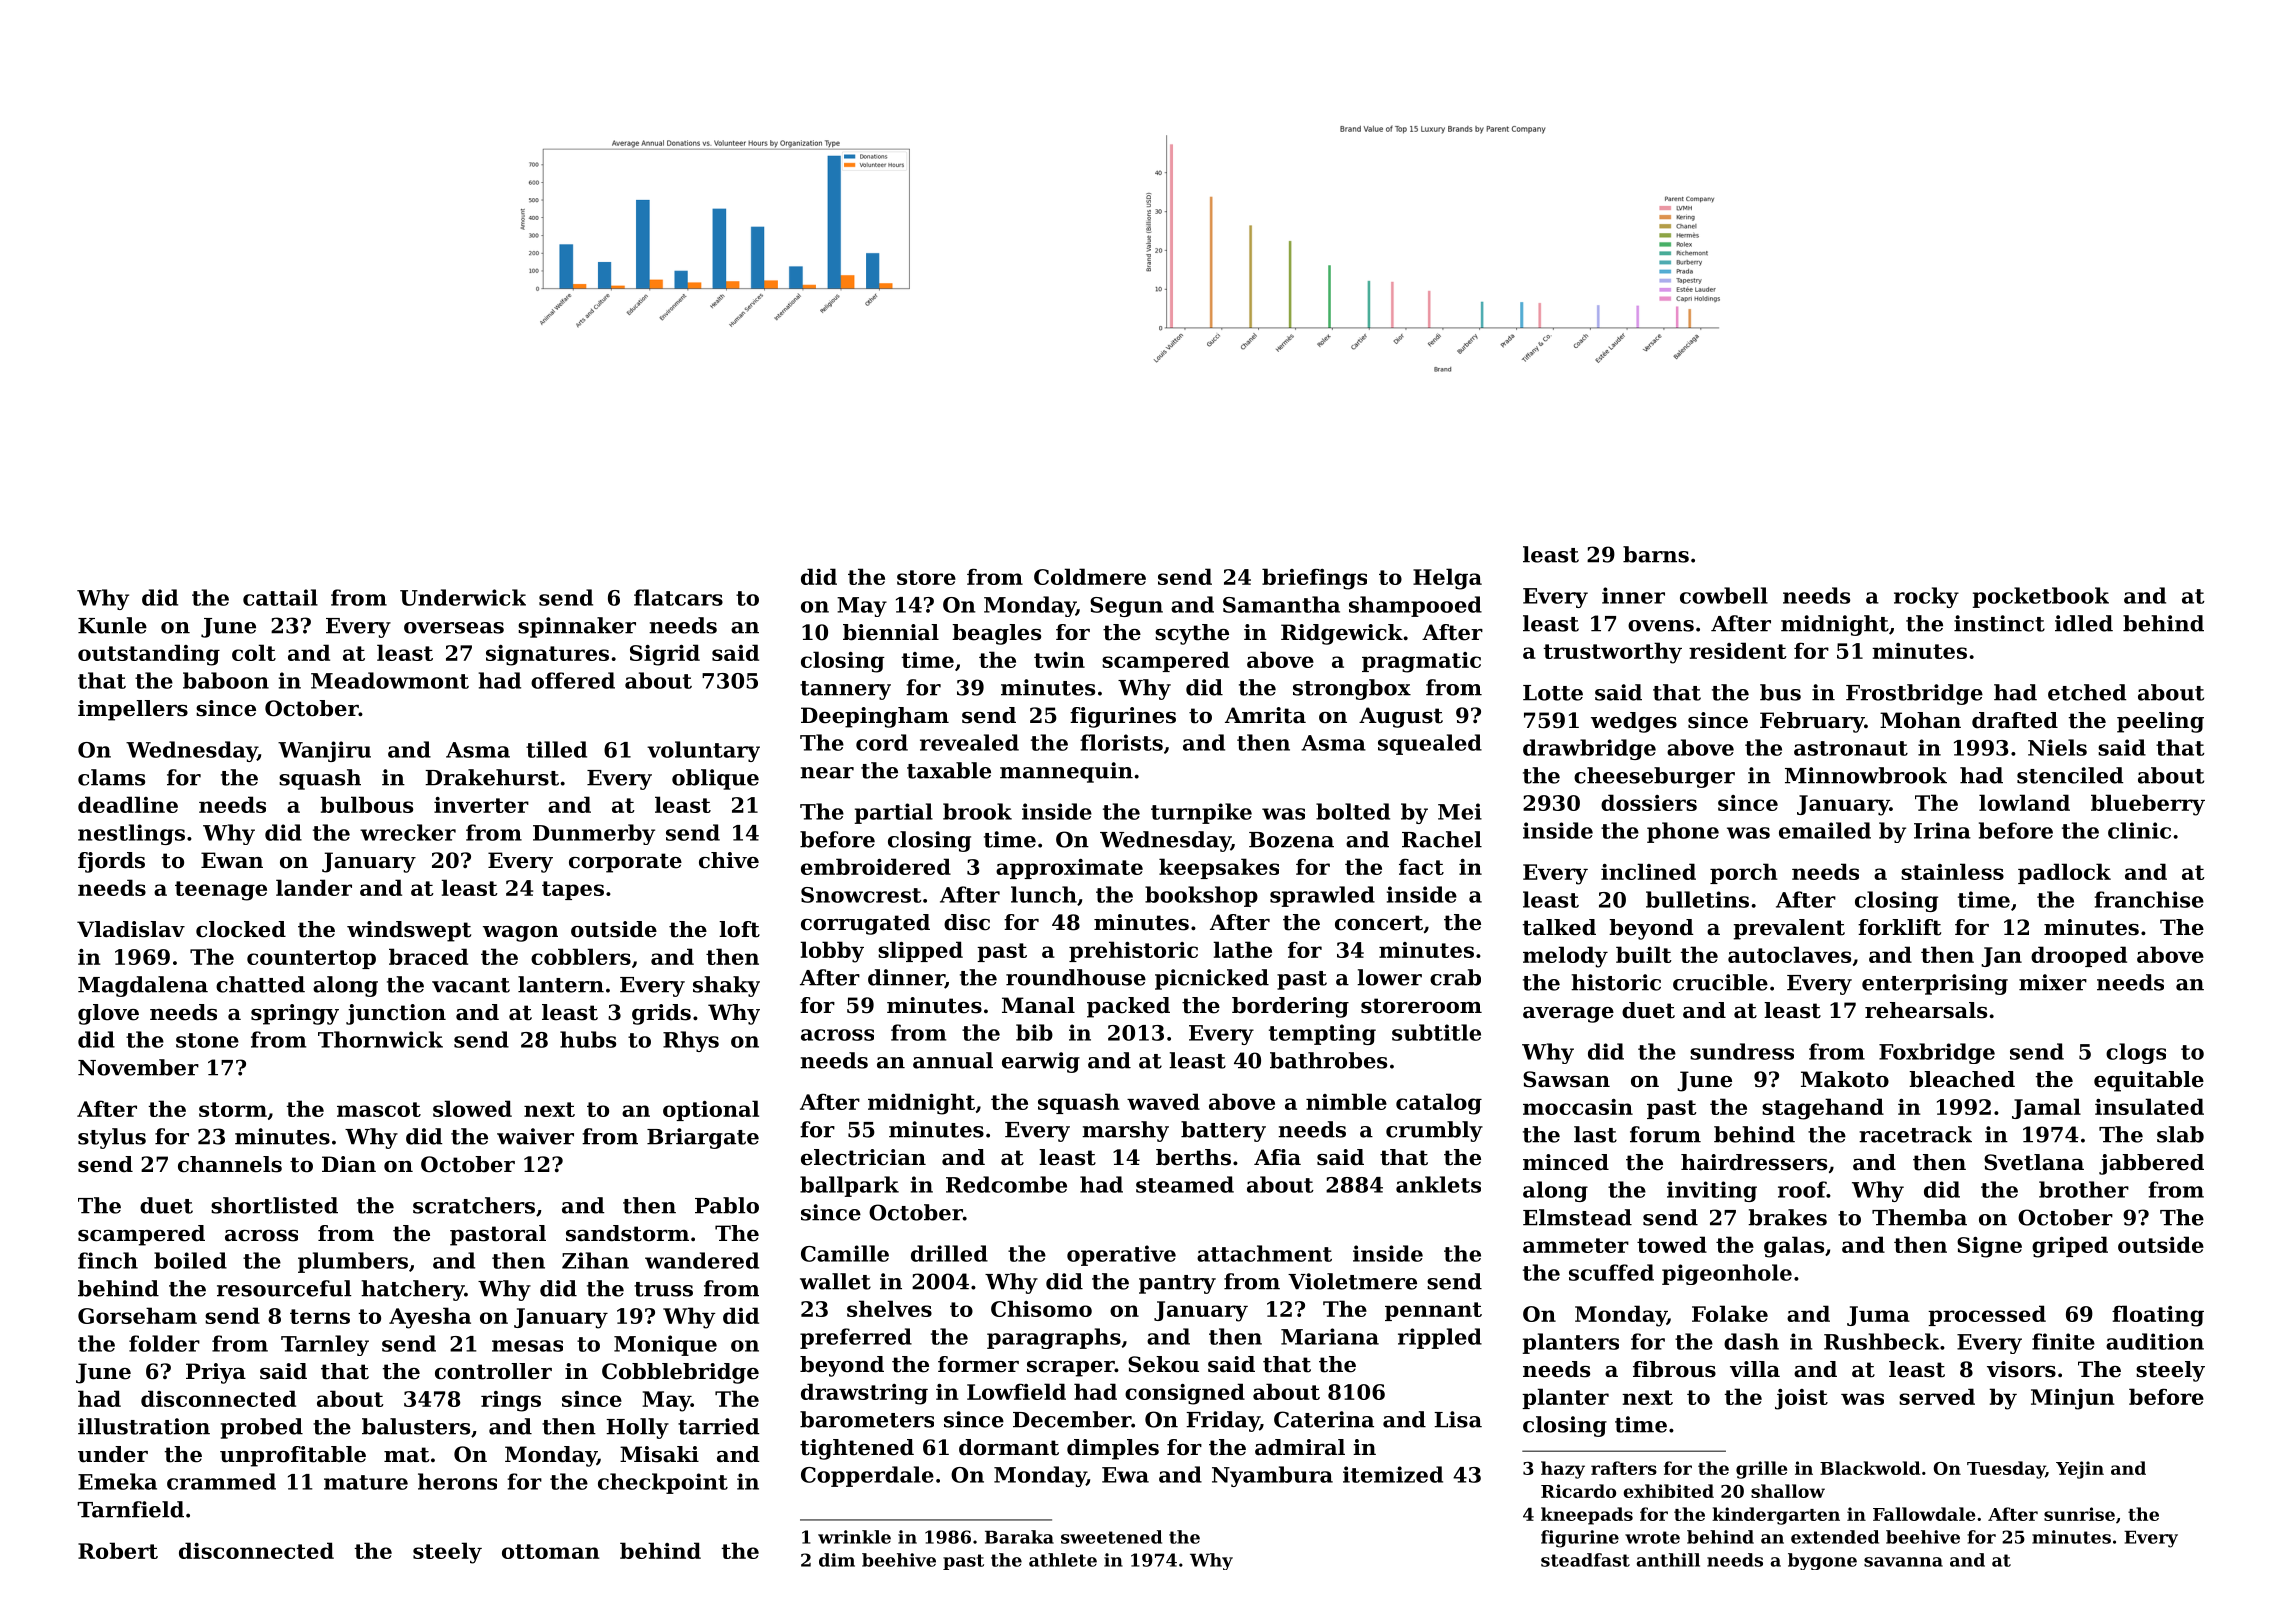 Image resolution: width=2282 pixels, height=1614 pixels. What do you see at coordinates (128, 804) in the document?
I see `deadline` at bounding box center [128, 804].
